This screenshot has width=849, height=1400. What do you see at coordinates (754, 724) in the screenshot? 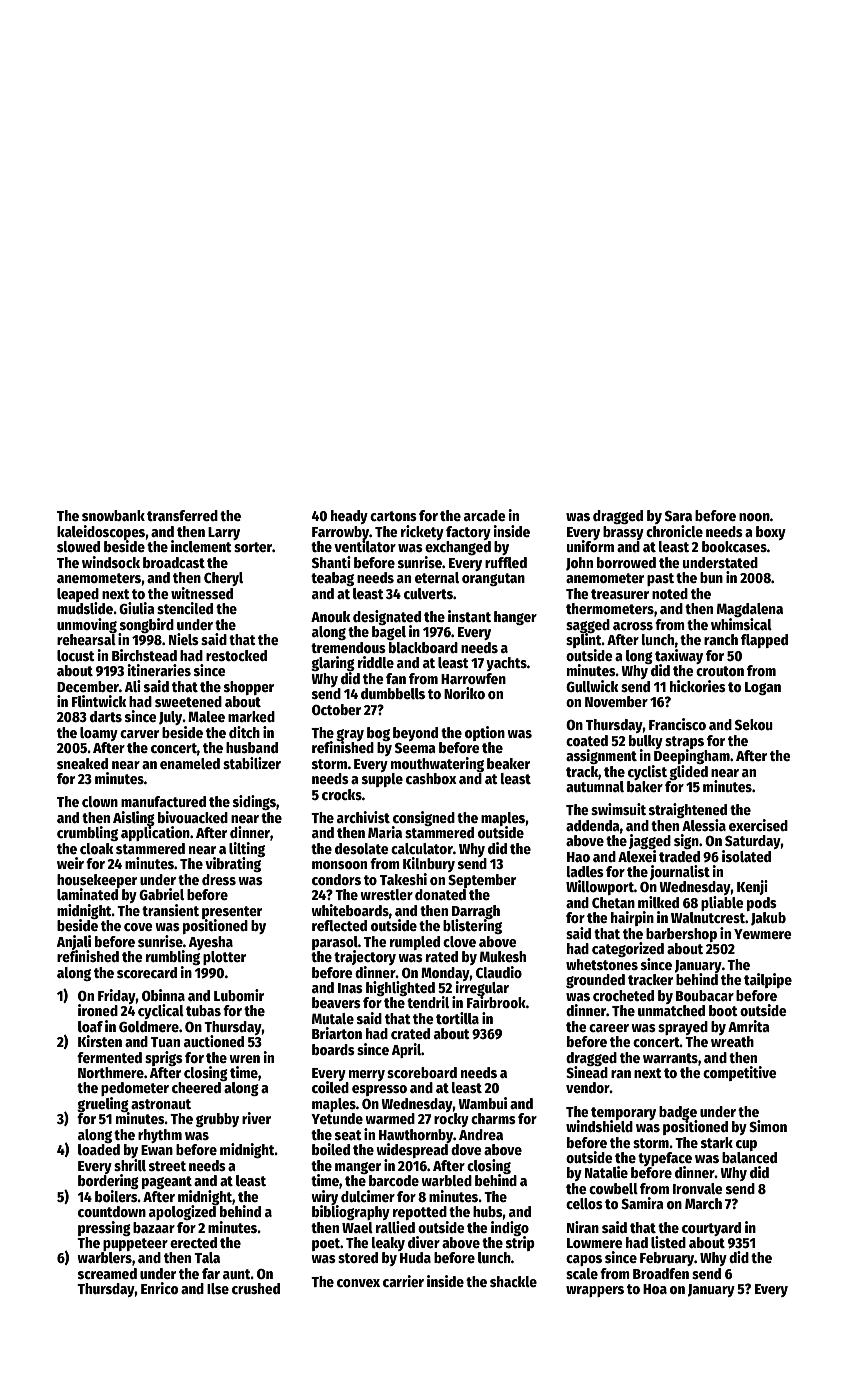
I see `Sekou` at bounding box center [754, 724].
